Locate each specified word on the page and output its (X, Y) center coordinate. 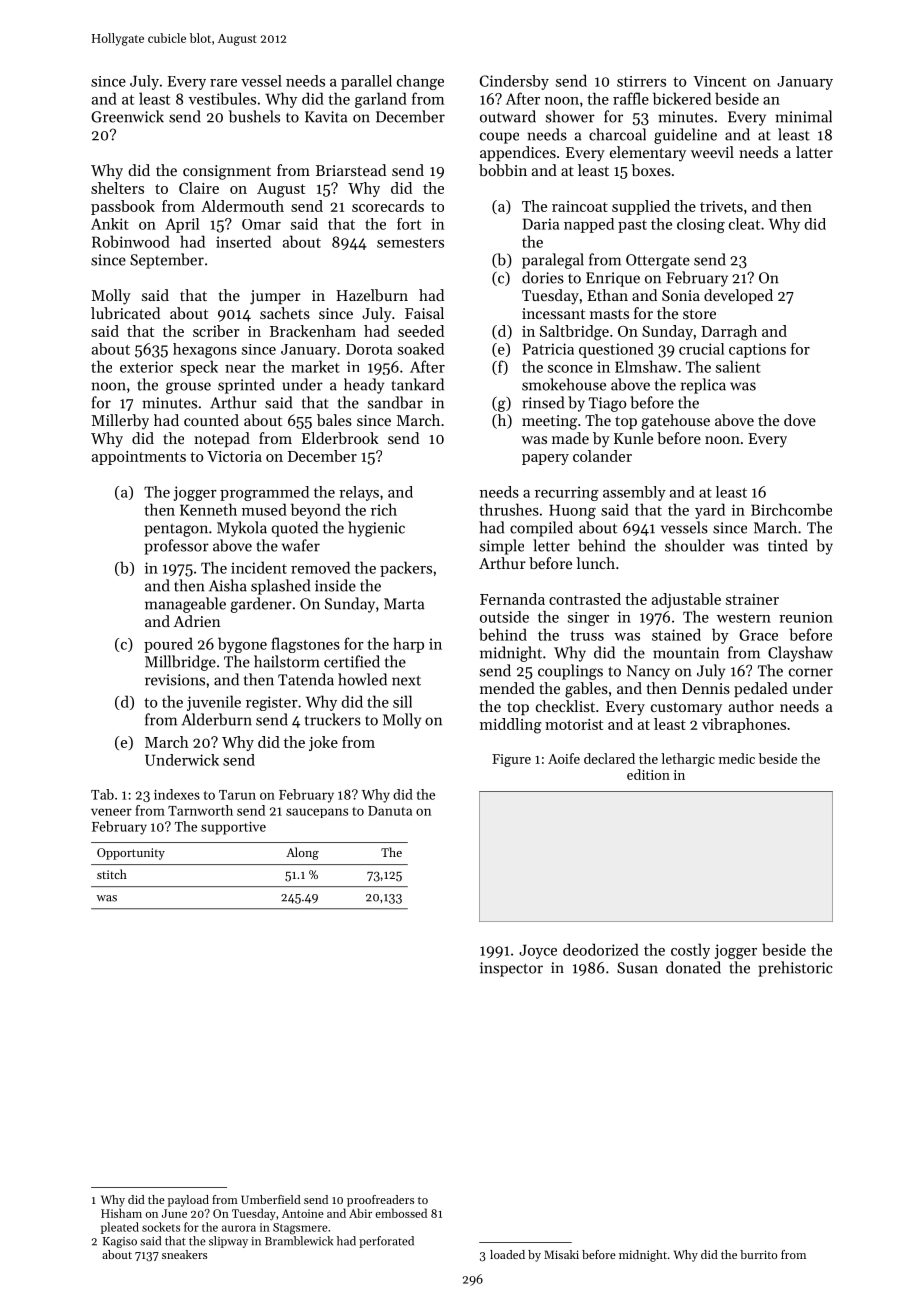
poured (168, 645)
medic (737, 758)
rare (223, 83)
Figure (511, 760)
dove (800, 420)
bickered (682, 98)
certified (352, 661)
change (420, 82)
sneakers (184, 1254)
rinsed (543, 402)
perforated (386, 1242)
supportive (233, 828)
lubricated (125, 313)
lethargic (688, 760)
